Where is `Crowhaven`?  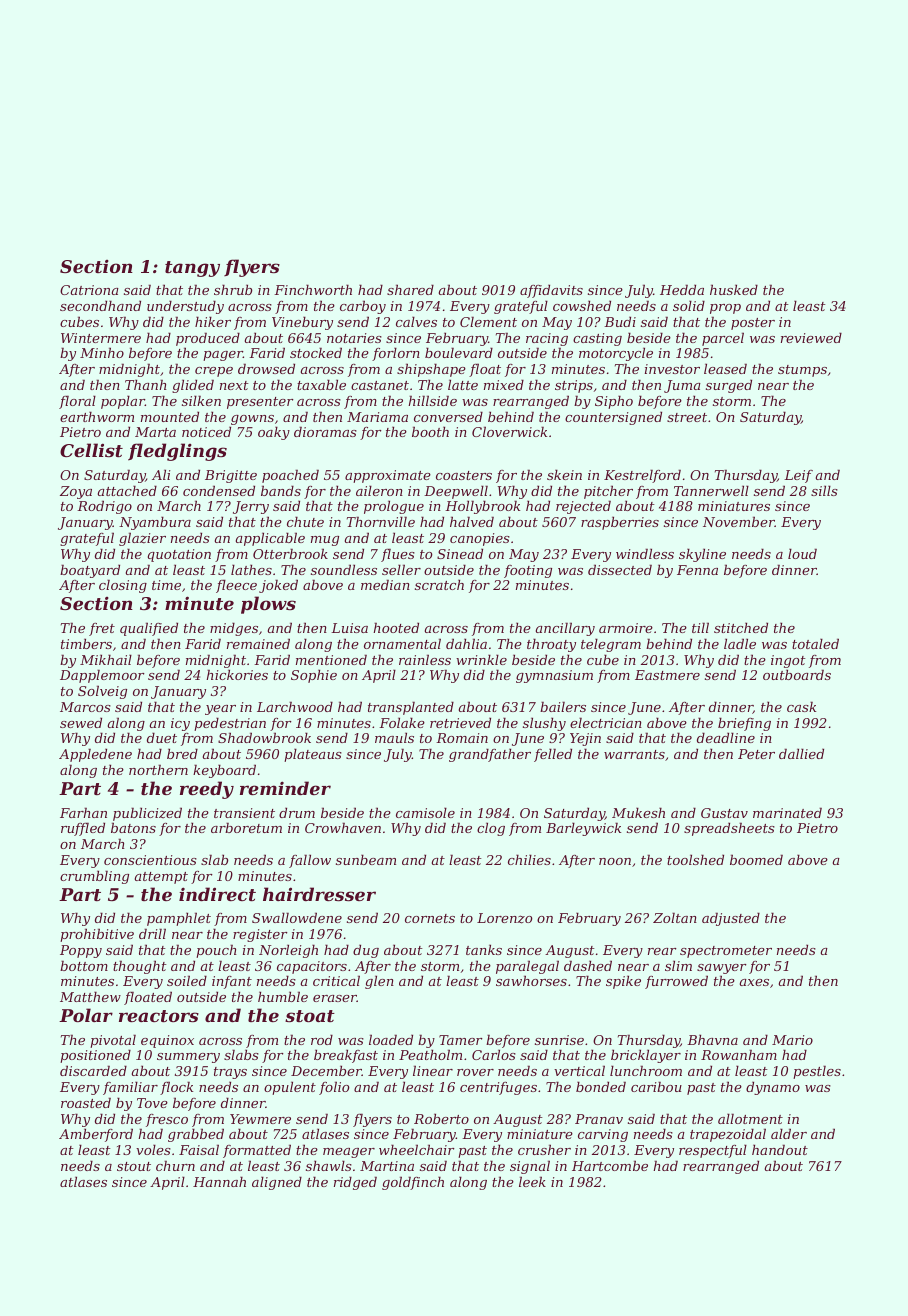
Crowhaven is located at coordinates (343, 827).
